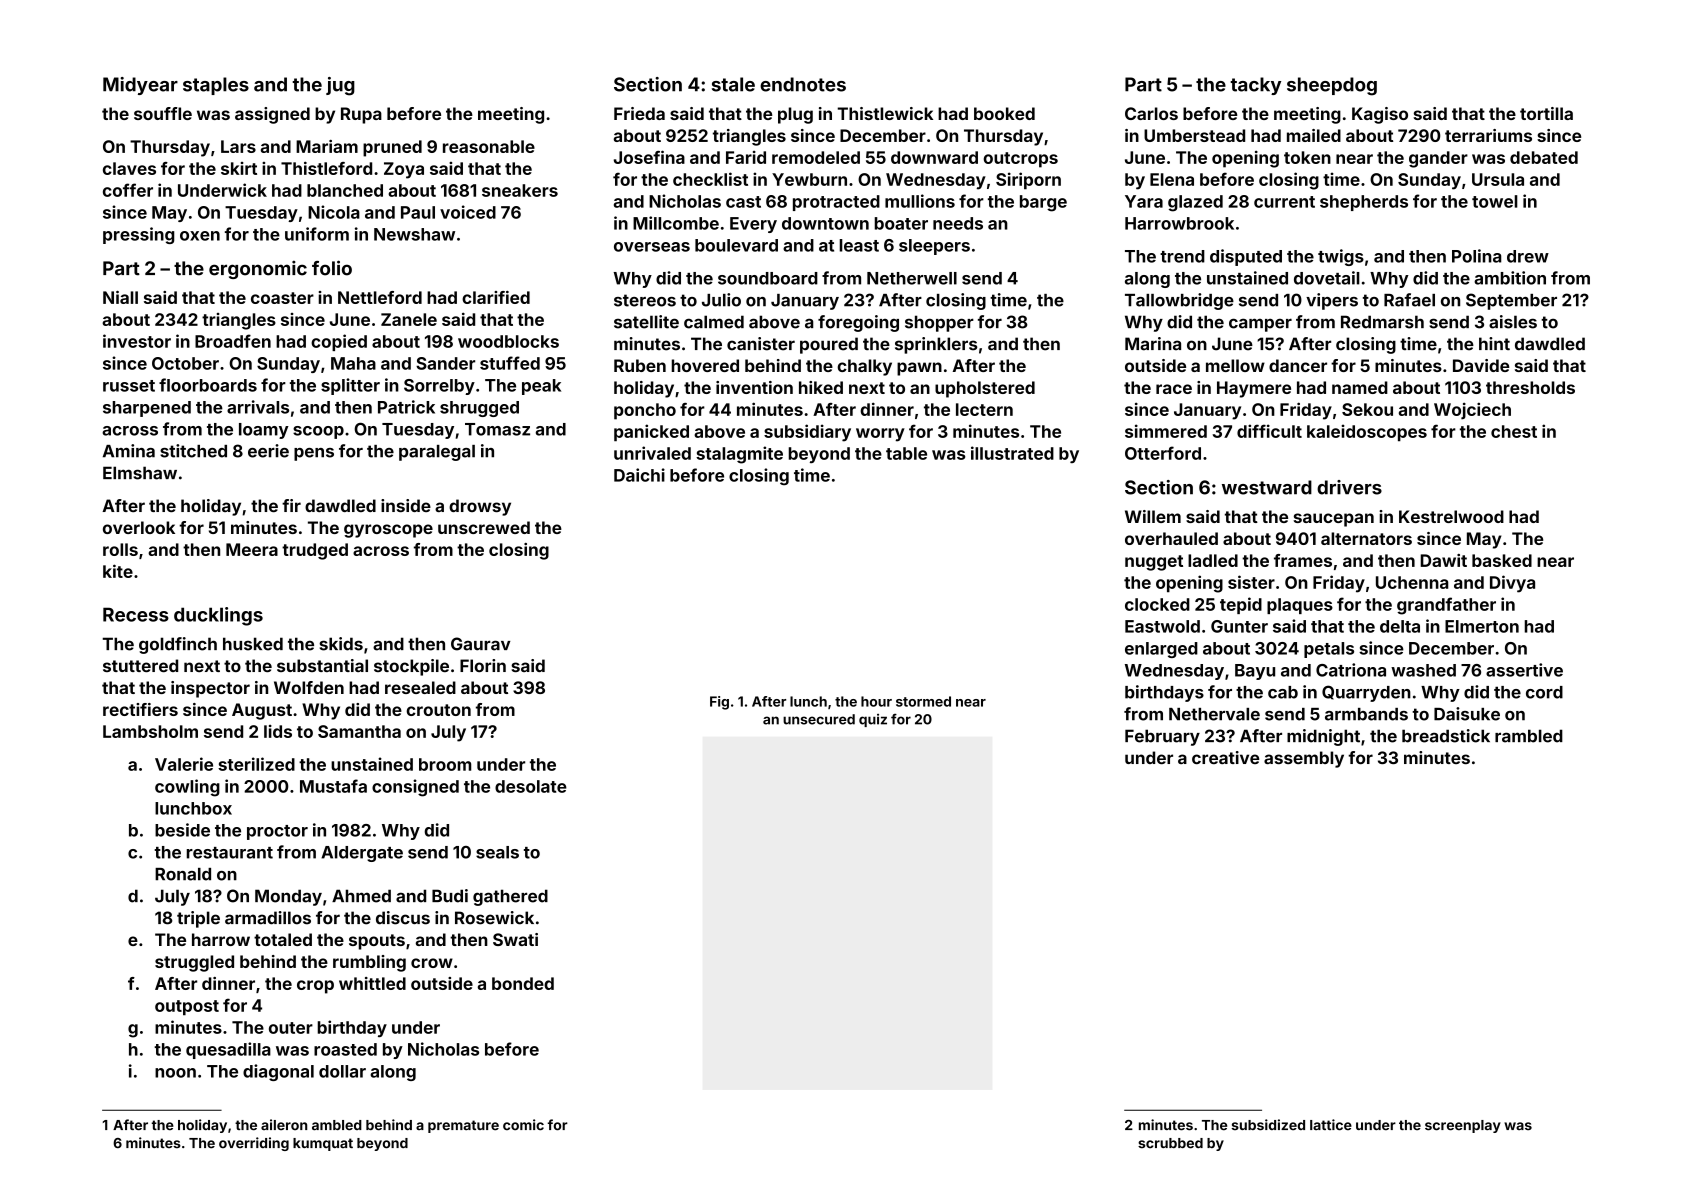 The height and width of the image is (1199, 1695). Describe the element at coordinates (140, 86) in the image. I see `Midyear` at that location.
